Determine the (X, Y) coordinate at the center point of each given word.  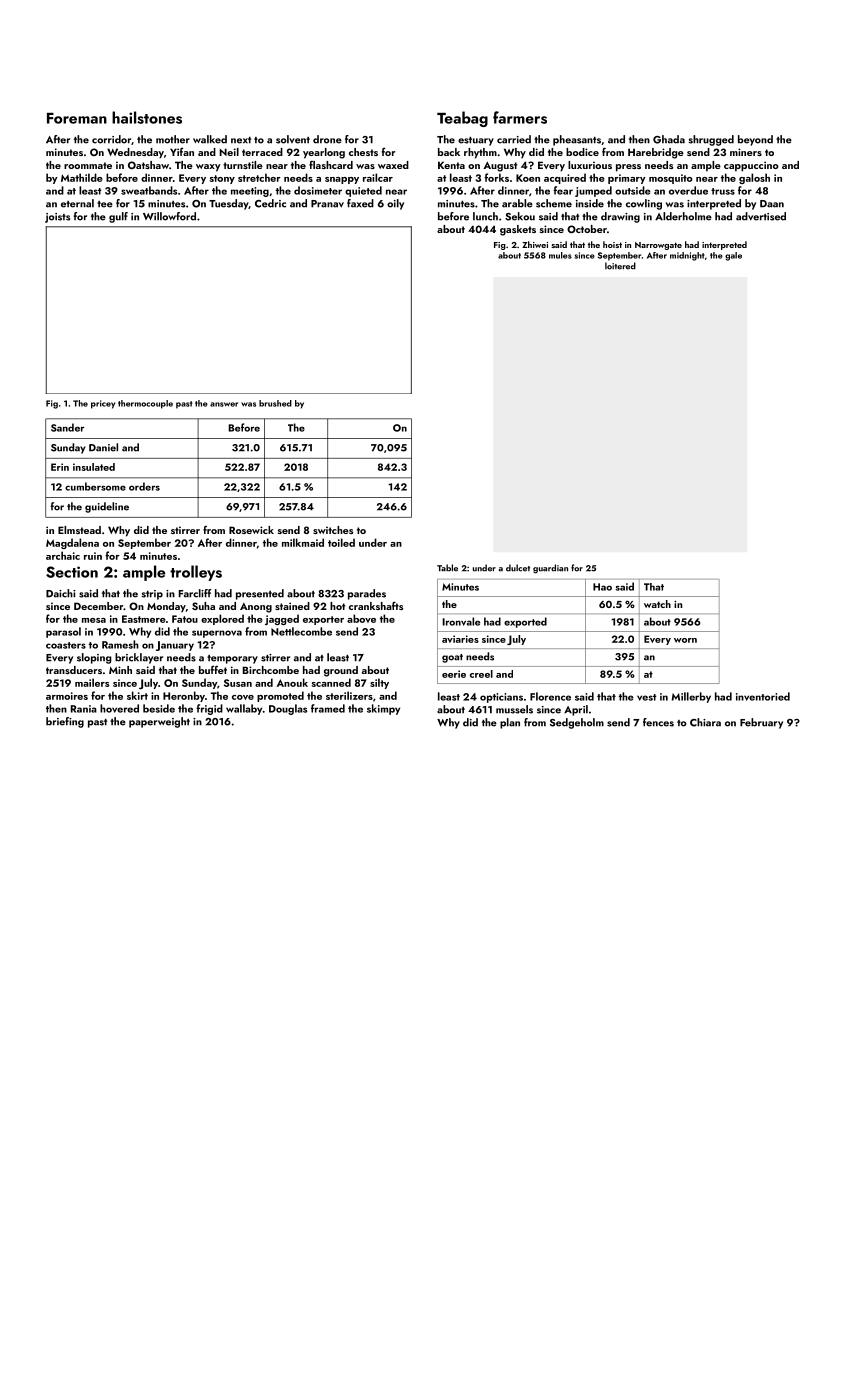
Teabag (462, 119)
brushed (275, 403)
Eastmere (143, 619)
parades (367, 594)
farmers (520, 117)
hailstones (147, 117)
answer (224, 404)
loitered (620, 266)
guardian (550, 569)
